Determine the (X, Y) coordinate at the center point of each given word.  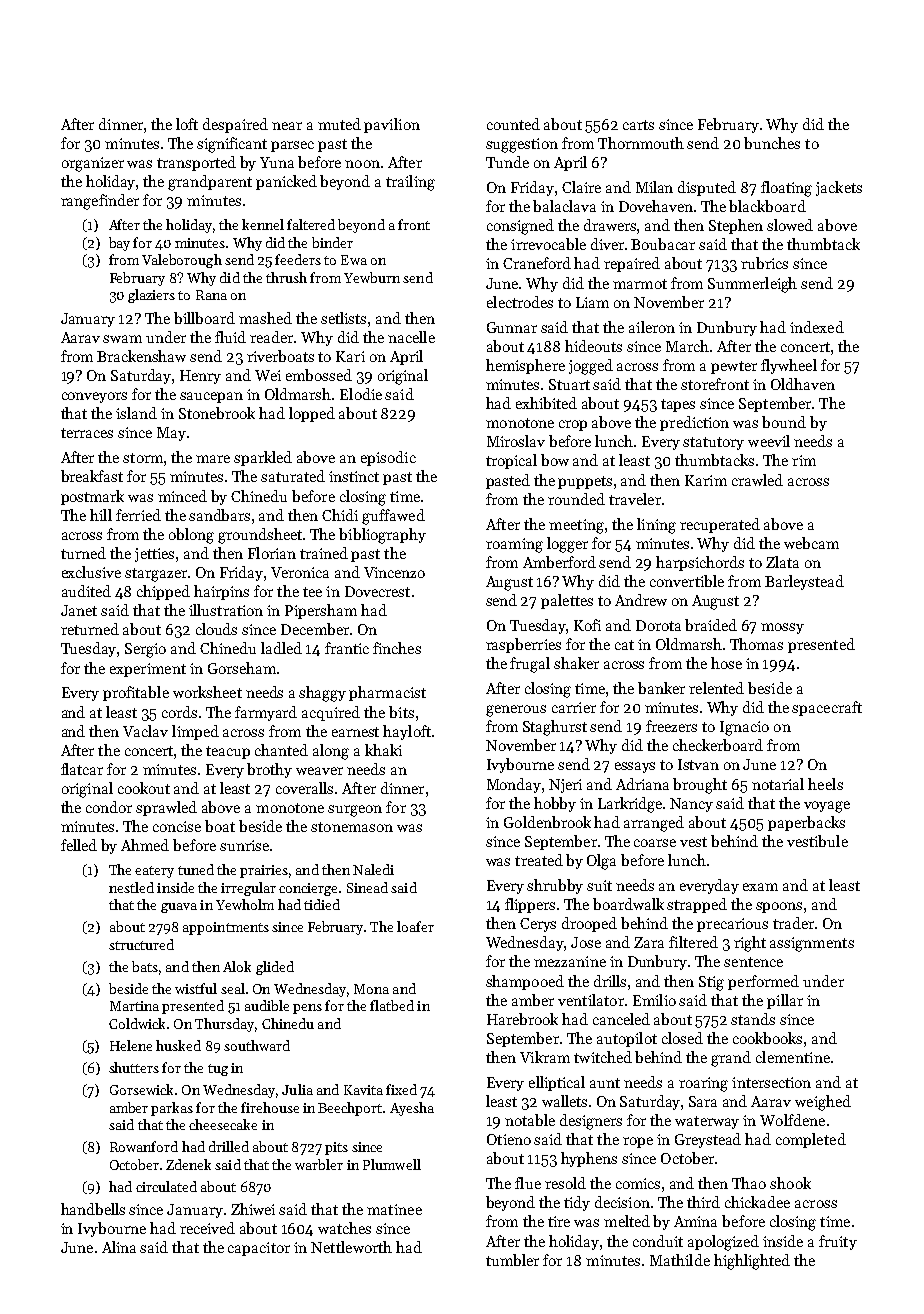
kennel (263, 224)
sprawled (166, 808)
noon (362, 164)
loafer (415, 926)
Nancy (691, 805)
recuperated (720, 525)
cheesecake (223, 1124)
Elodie (361, 394)
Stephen (736, 226)
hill (101, 515)
